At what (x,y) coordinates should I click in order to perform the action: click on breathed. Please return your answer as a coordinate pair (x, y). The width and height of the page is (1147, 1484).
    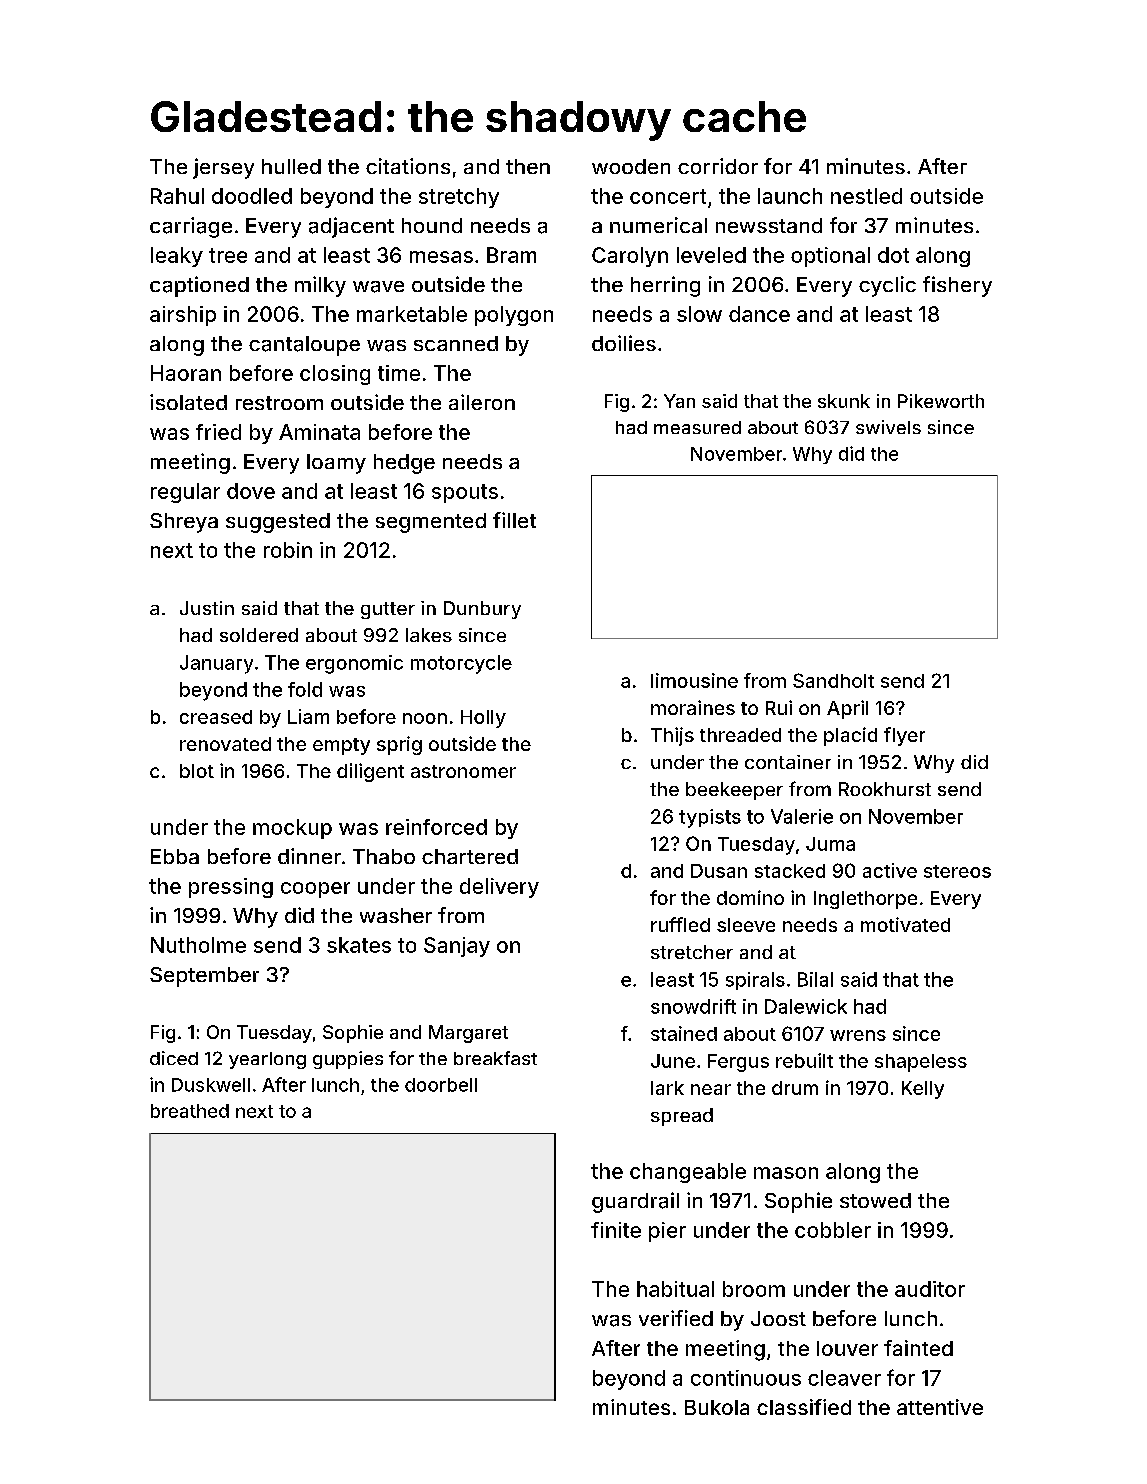
    Looking at the image, I should click on (190, 1111).
